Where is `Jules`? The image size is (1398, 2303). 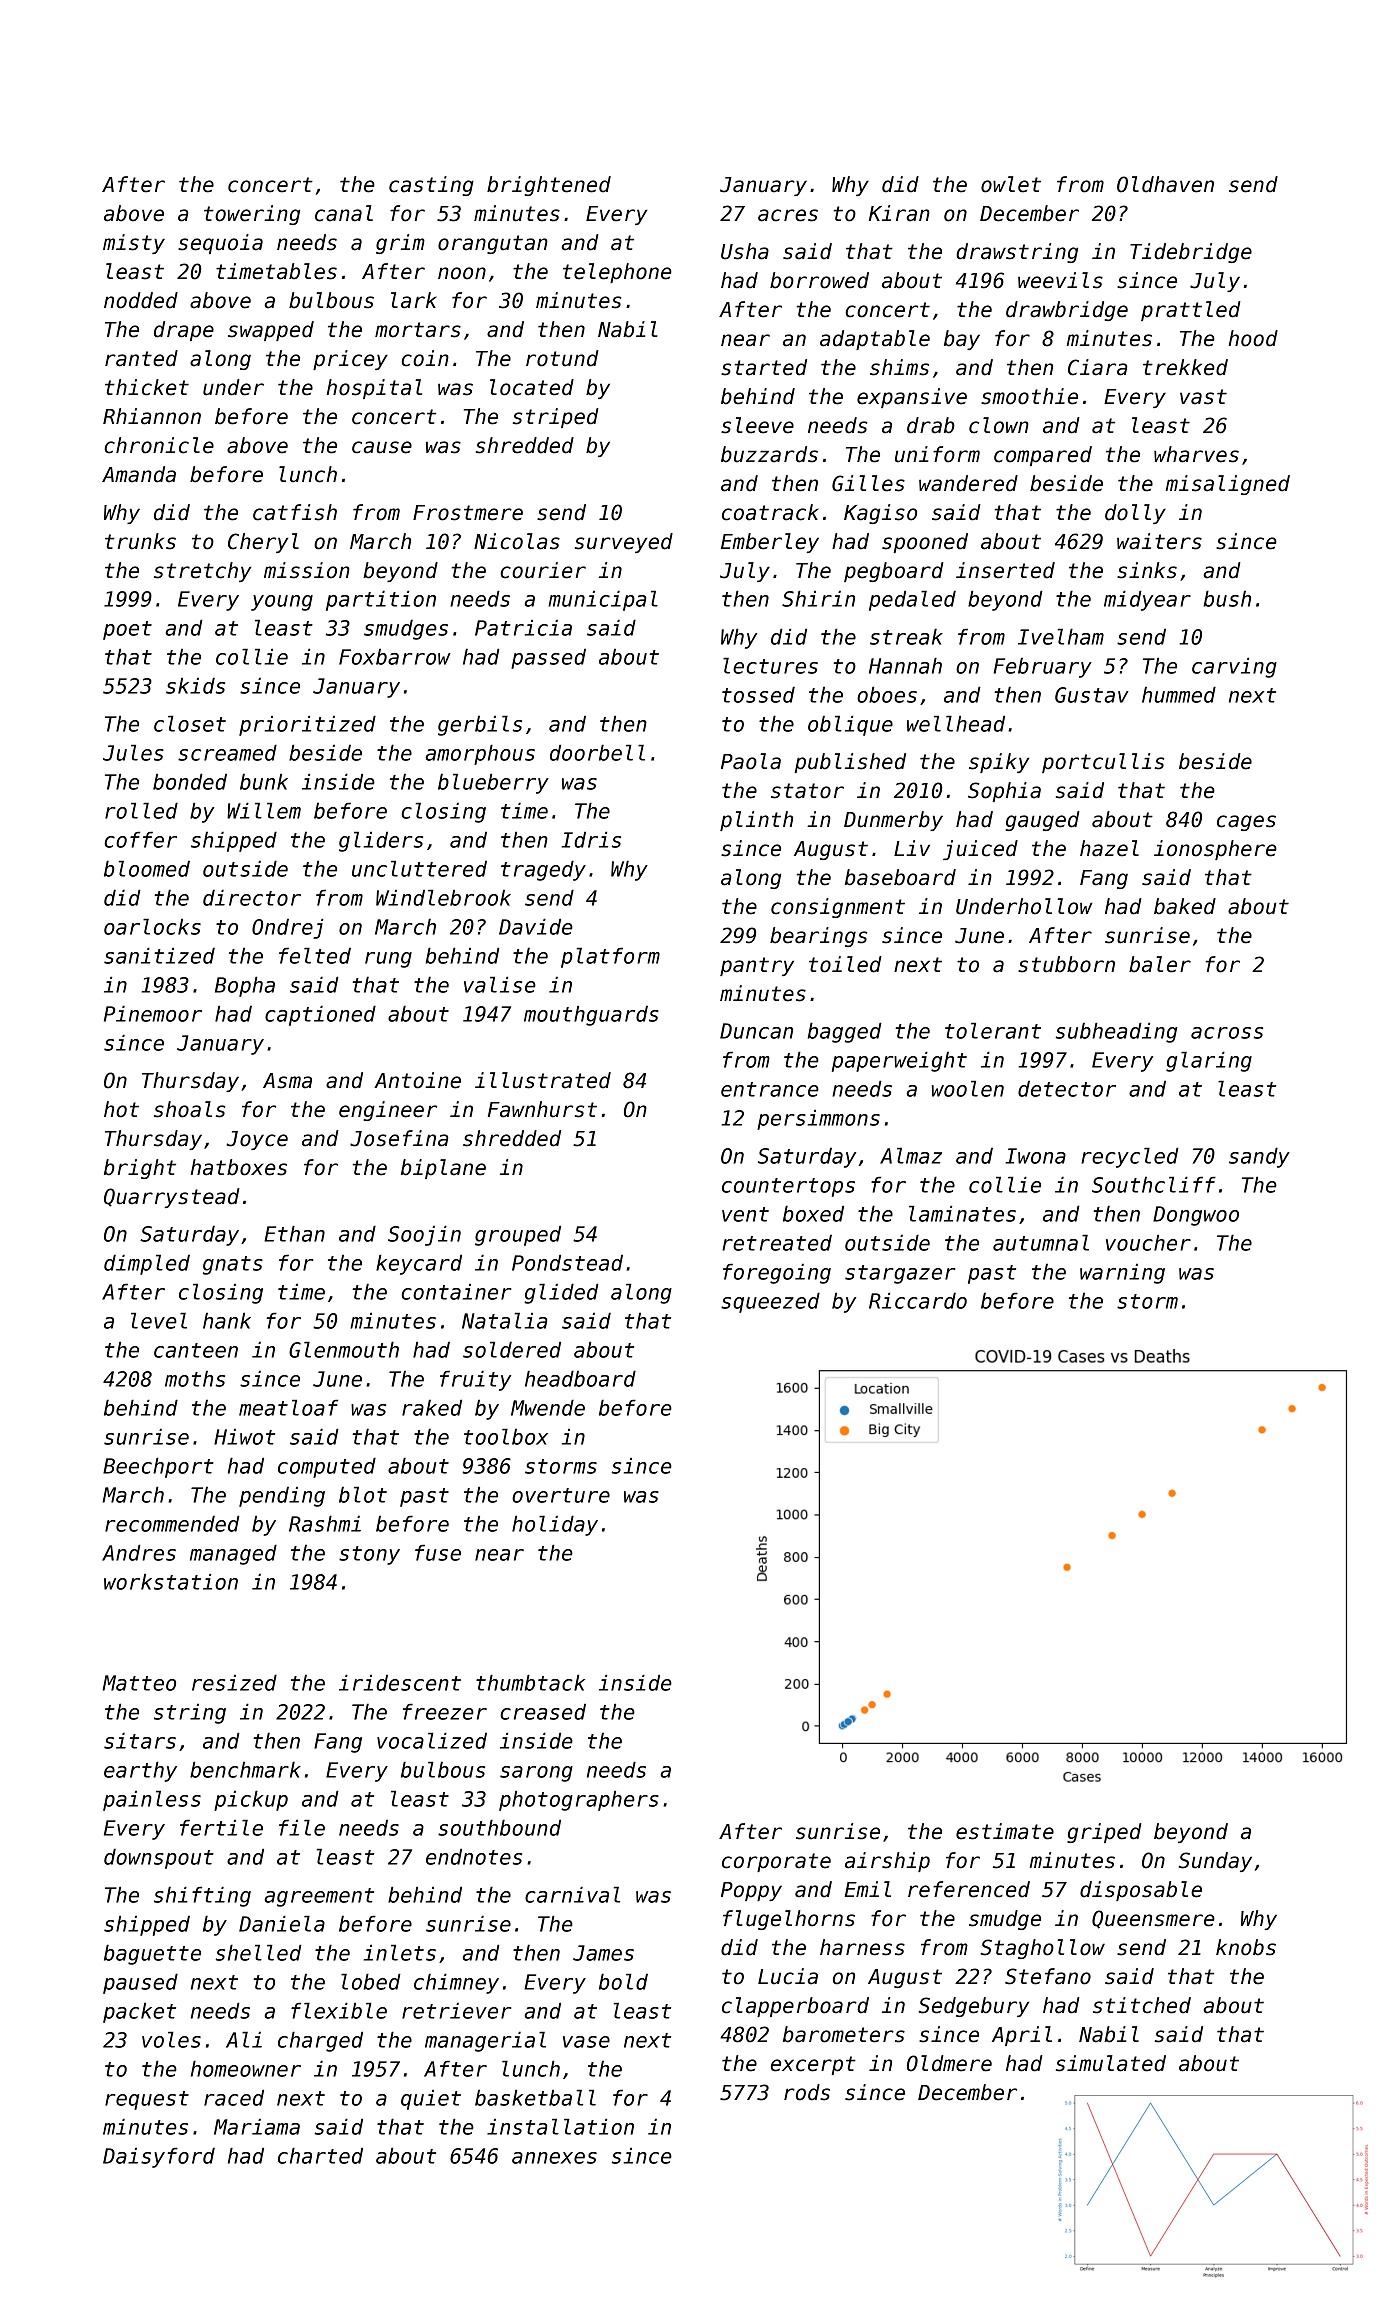 Jules is located at coordinates (133, 752).
